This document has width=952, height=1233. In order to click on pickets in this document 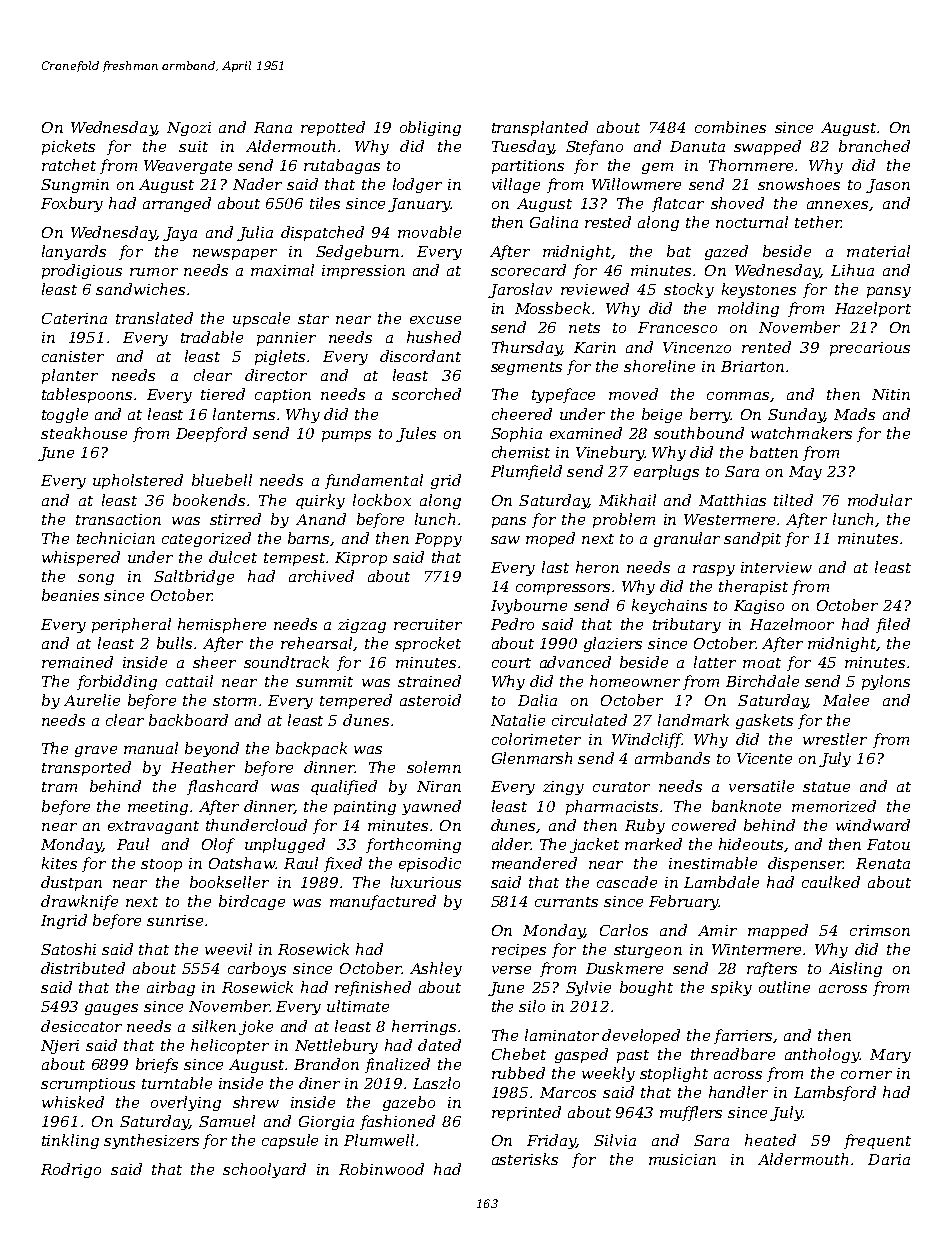, I will do `click(68, 147)`.
